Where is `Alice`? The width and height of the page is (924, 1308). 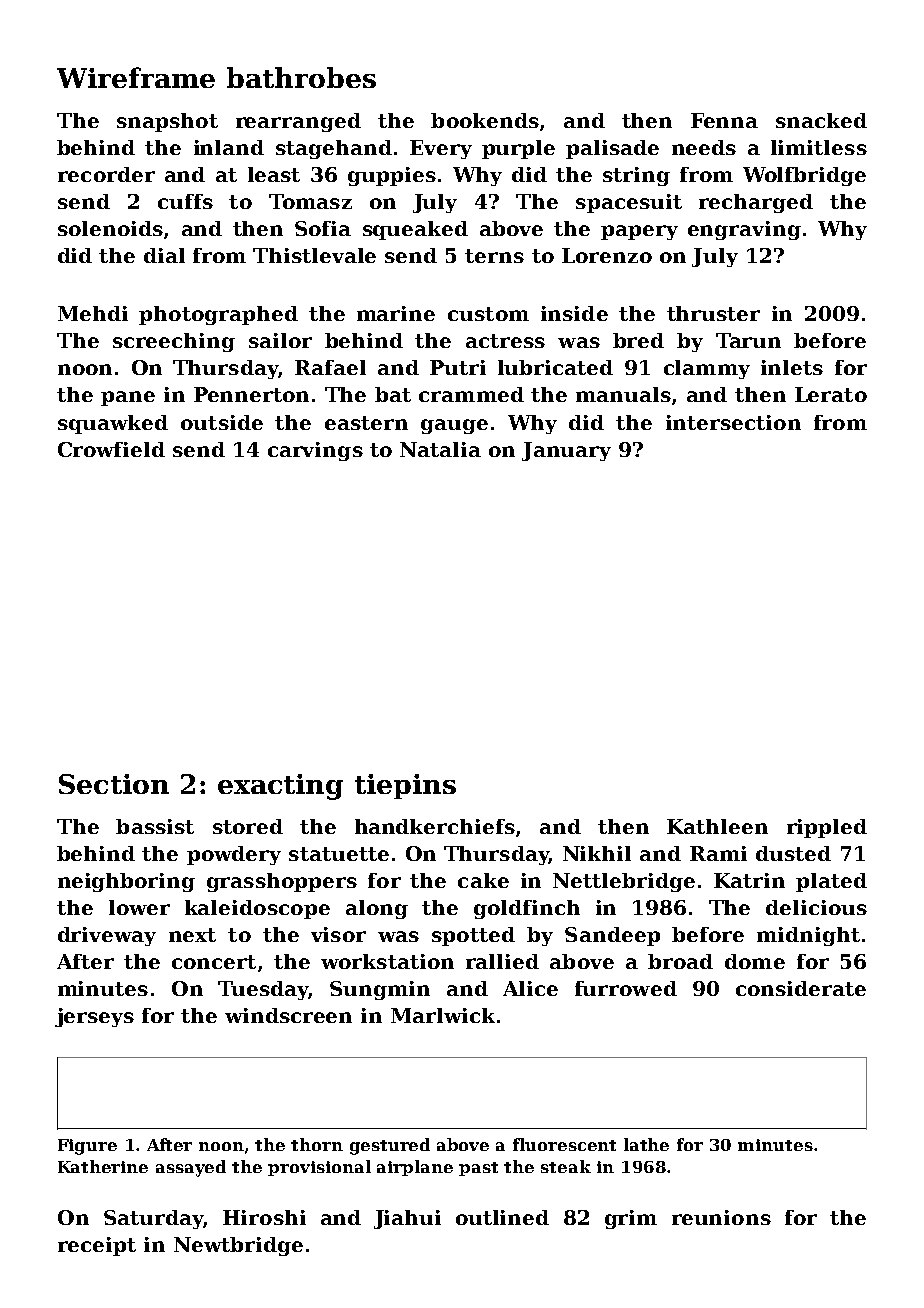 Alice is located at coordinates (530, 988).
